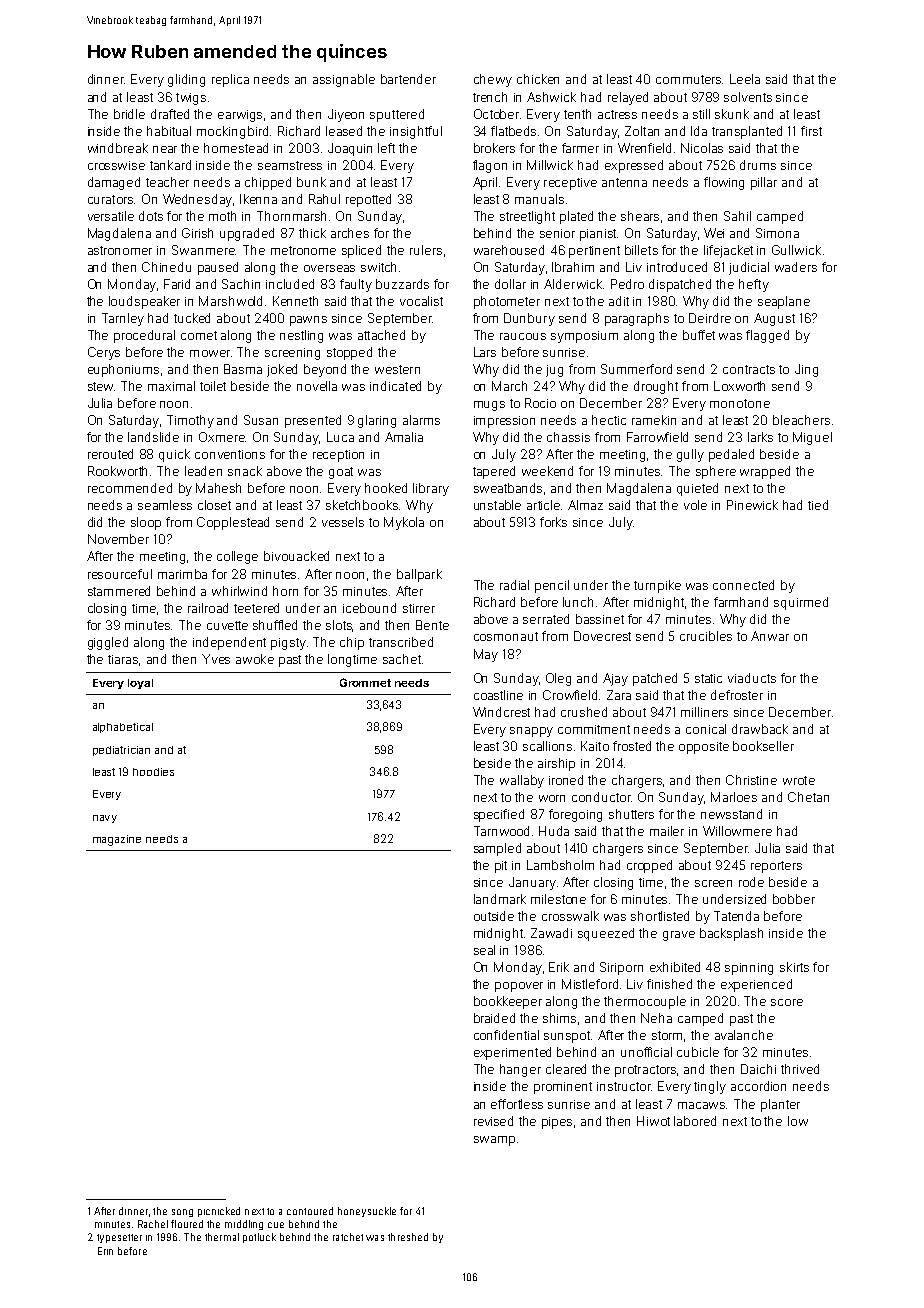  What do you see at coordinates (416, 132) in the screenshot?
I see `insightful` at bounding box center [416, 132].
